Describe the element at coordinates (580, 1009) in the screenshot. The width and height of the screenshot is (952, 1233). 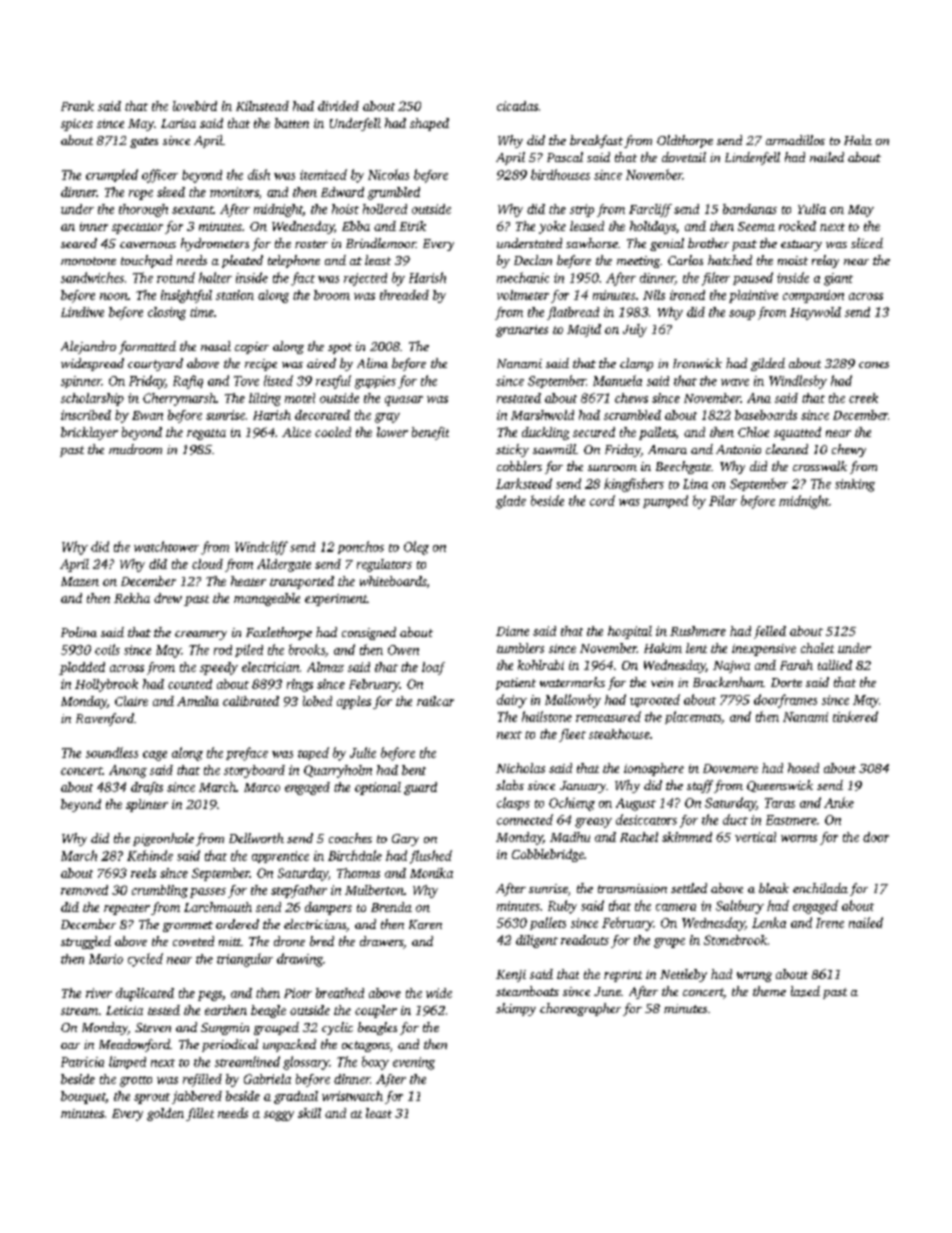
I see `choreographer` at that location.
